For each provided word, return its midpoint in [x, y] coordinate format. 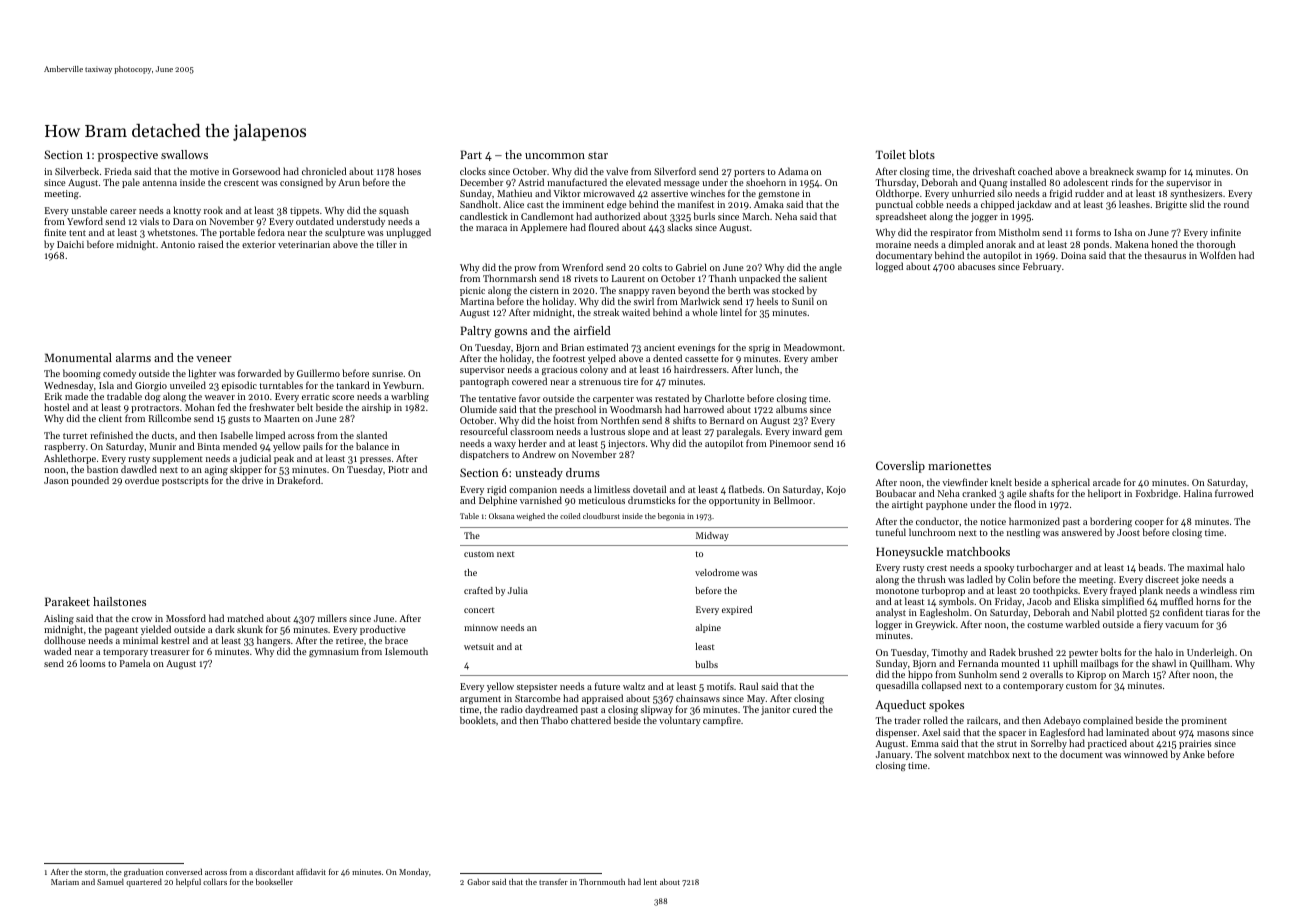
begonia [671, 517]
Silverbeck [77, 171]
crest [937, 568]
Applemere [543, 228]
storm [95, 872]
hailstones [119, 601]
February [1042, 267]
